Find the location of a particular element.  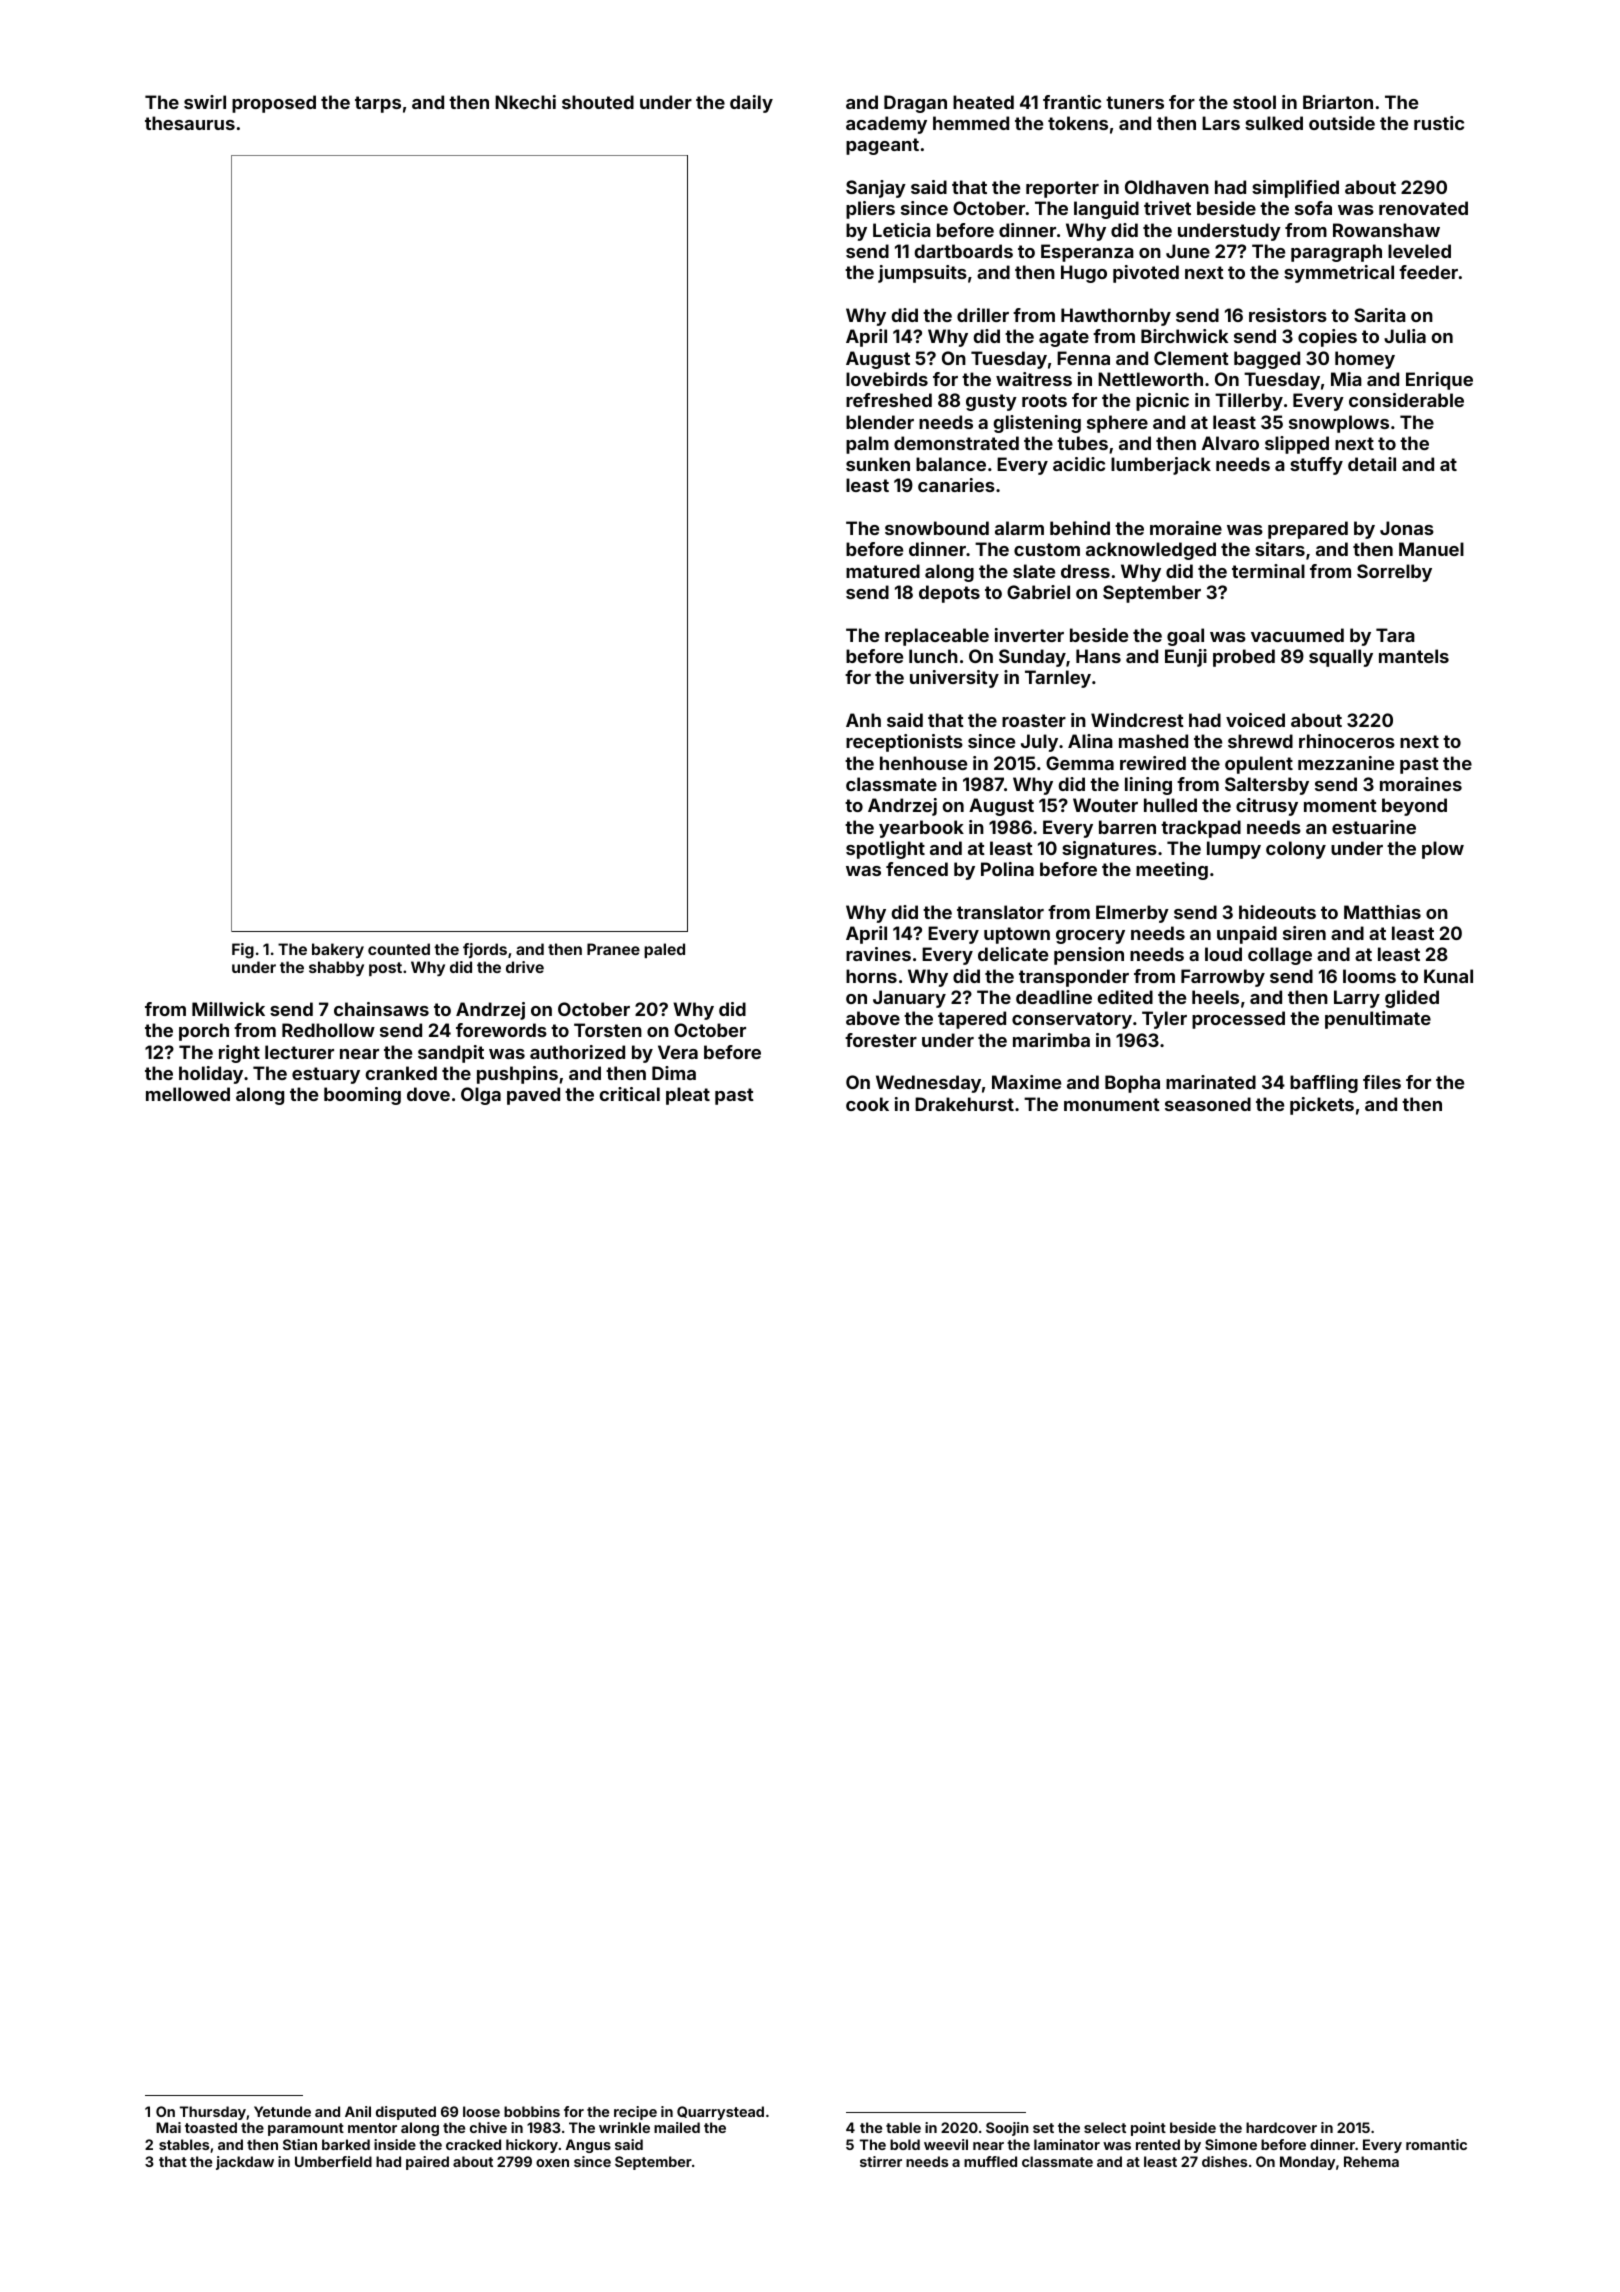

seasoned is located at coordinates (1208, 1104).
